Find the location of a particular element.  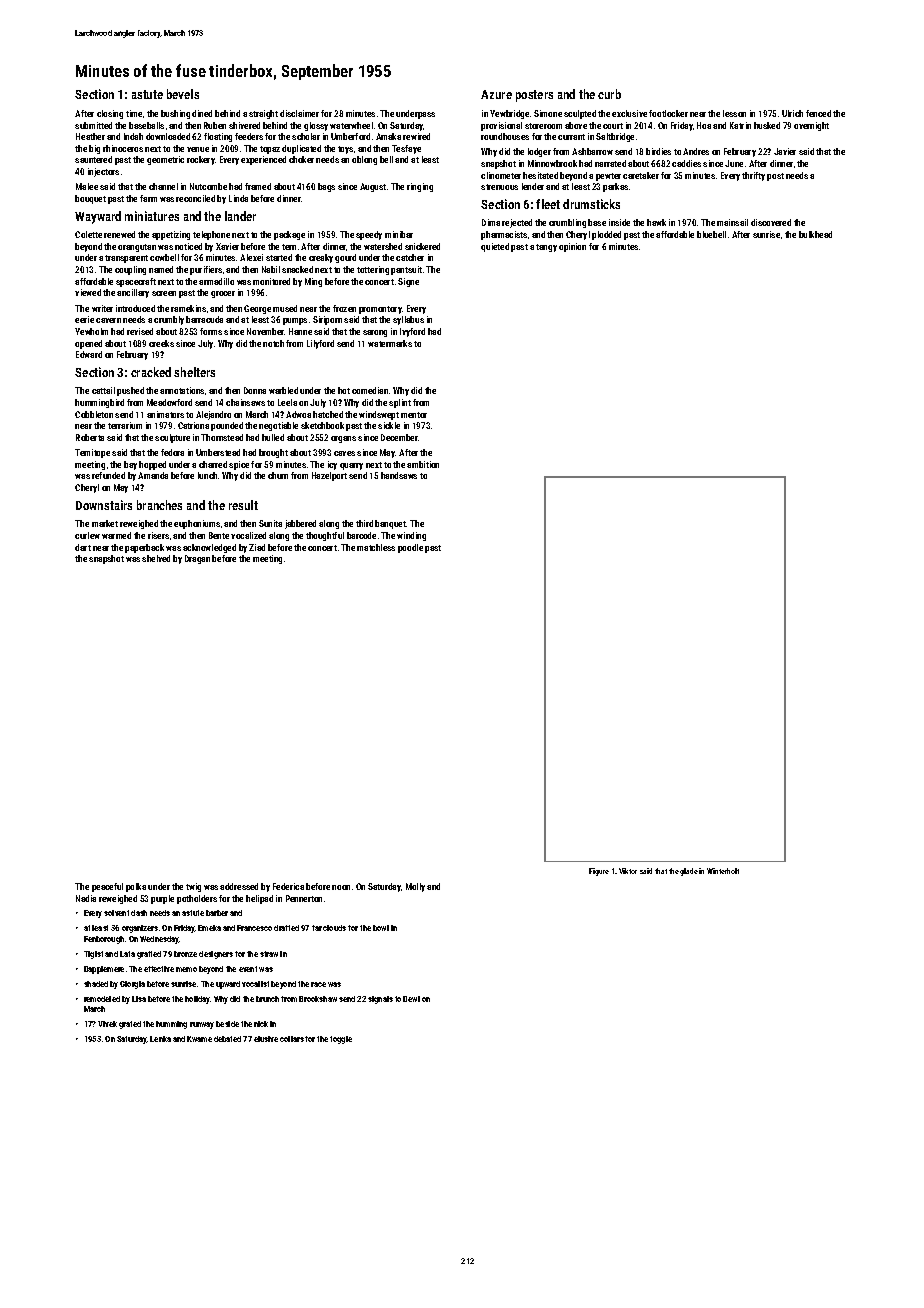

curb is located at coordinates (609, 94).
